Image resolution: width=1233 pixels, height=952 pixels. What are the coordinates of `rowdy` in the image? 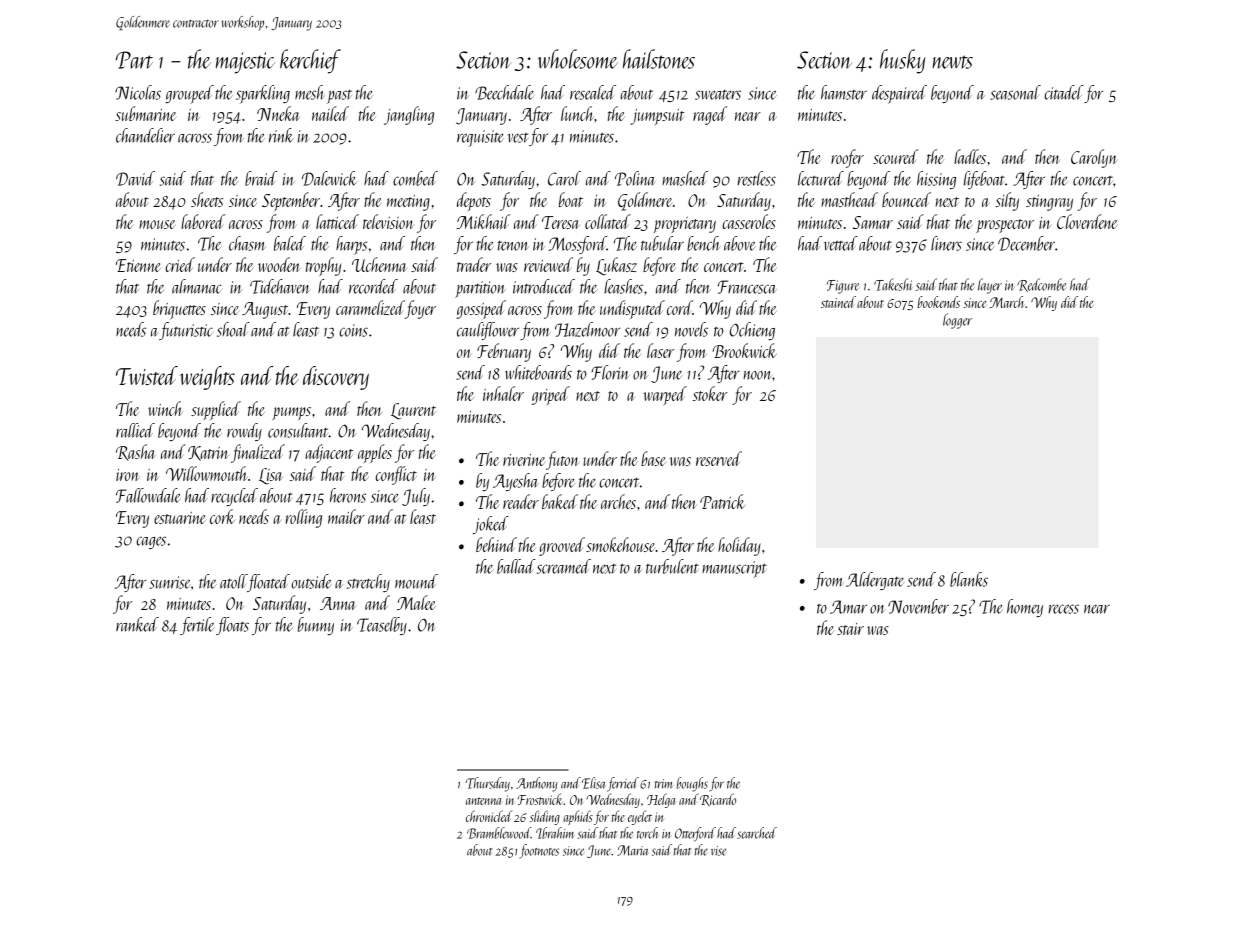 It's located at (244, 432).
